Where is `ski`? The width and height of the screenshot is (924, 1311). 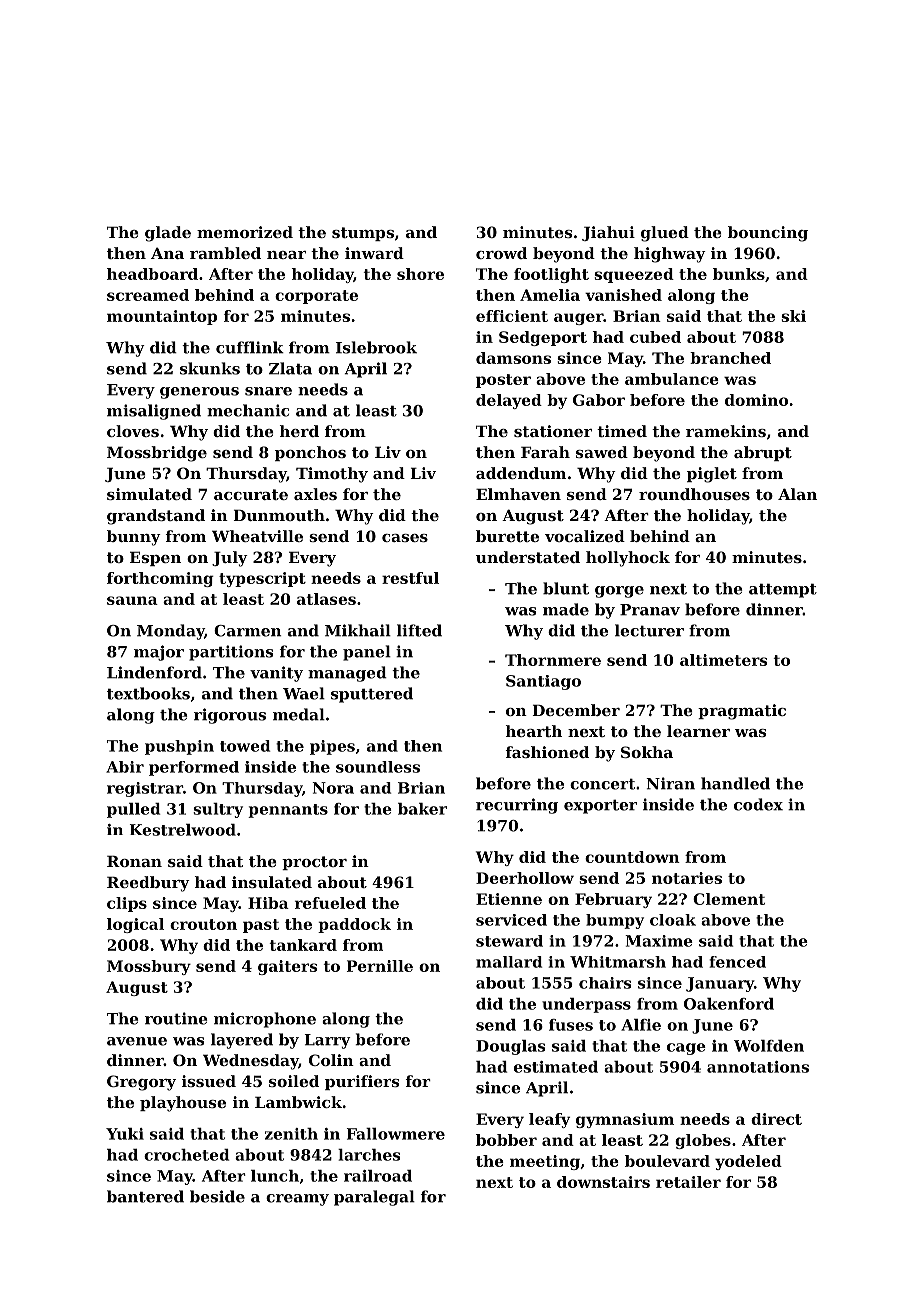 ski is located at coordinates (793, 316).
